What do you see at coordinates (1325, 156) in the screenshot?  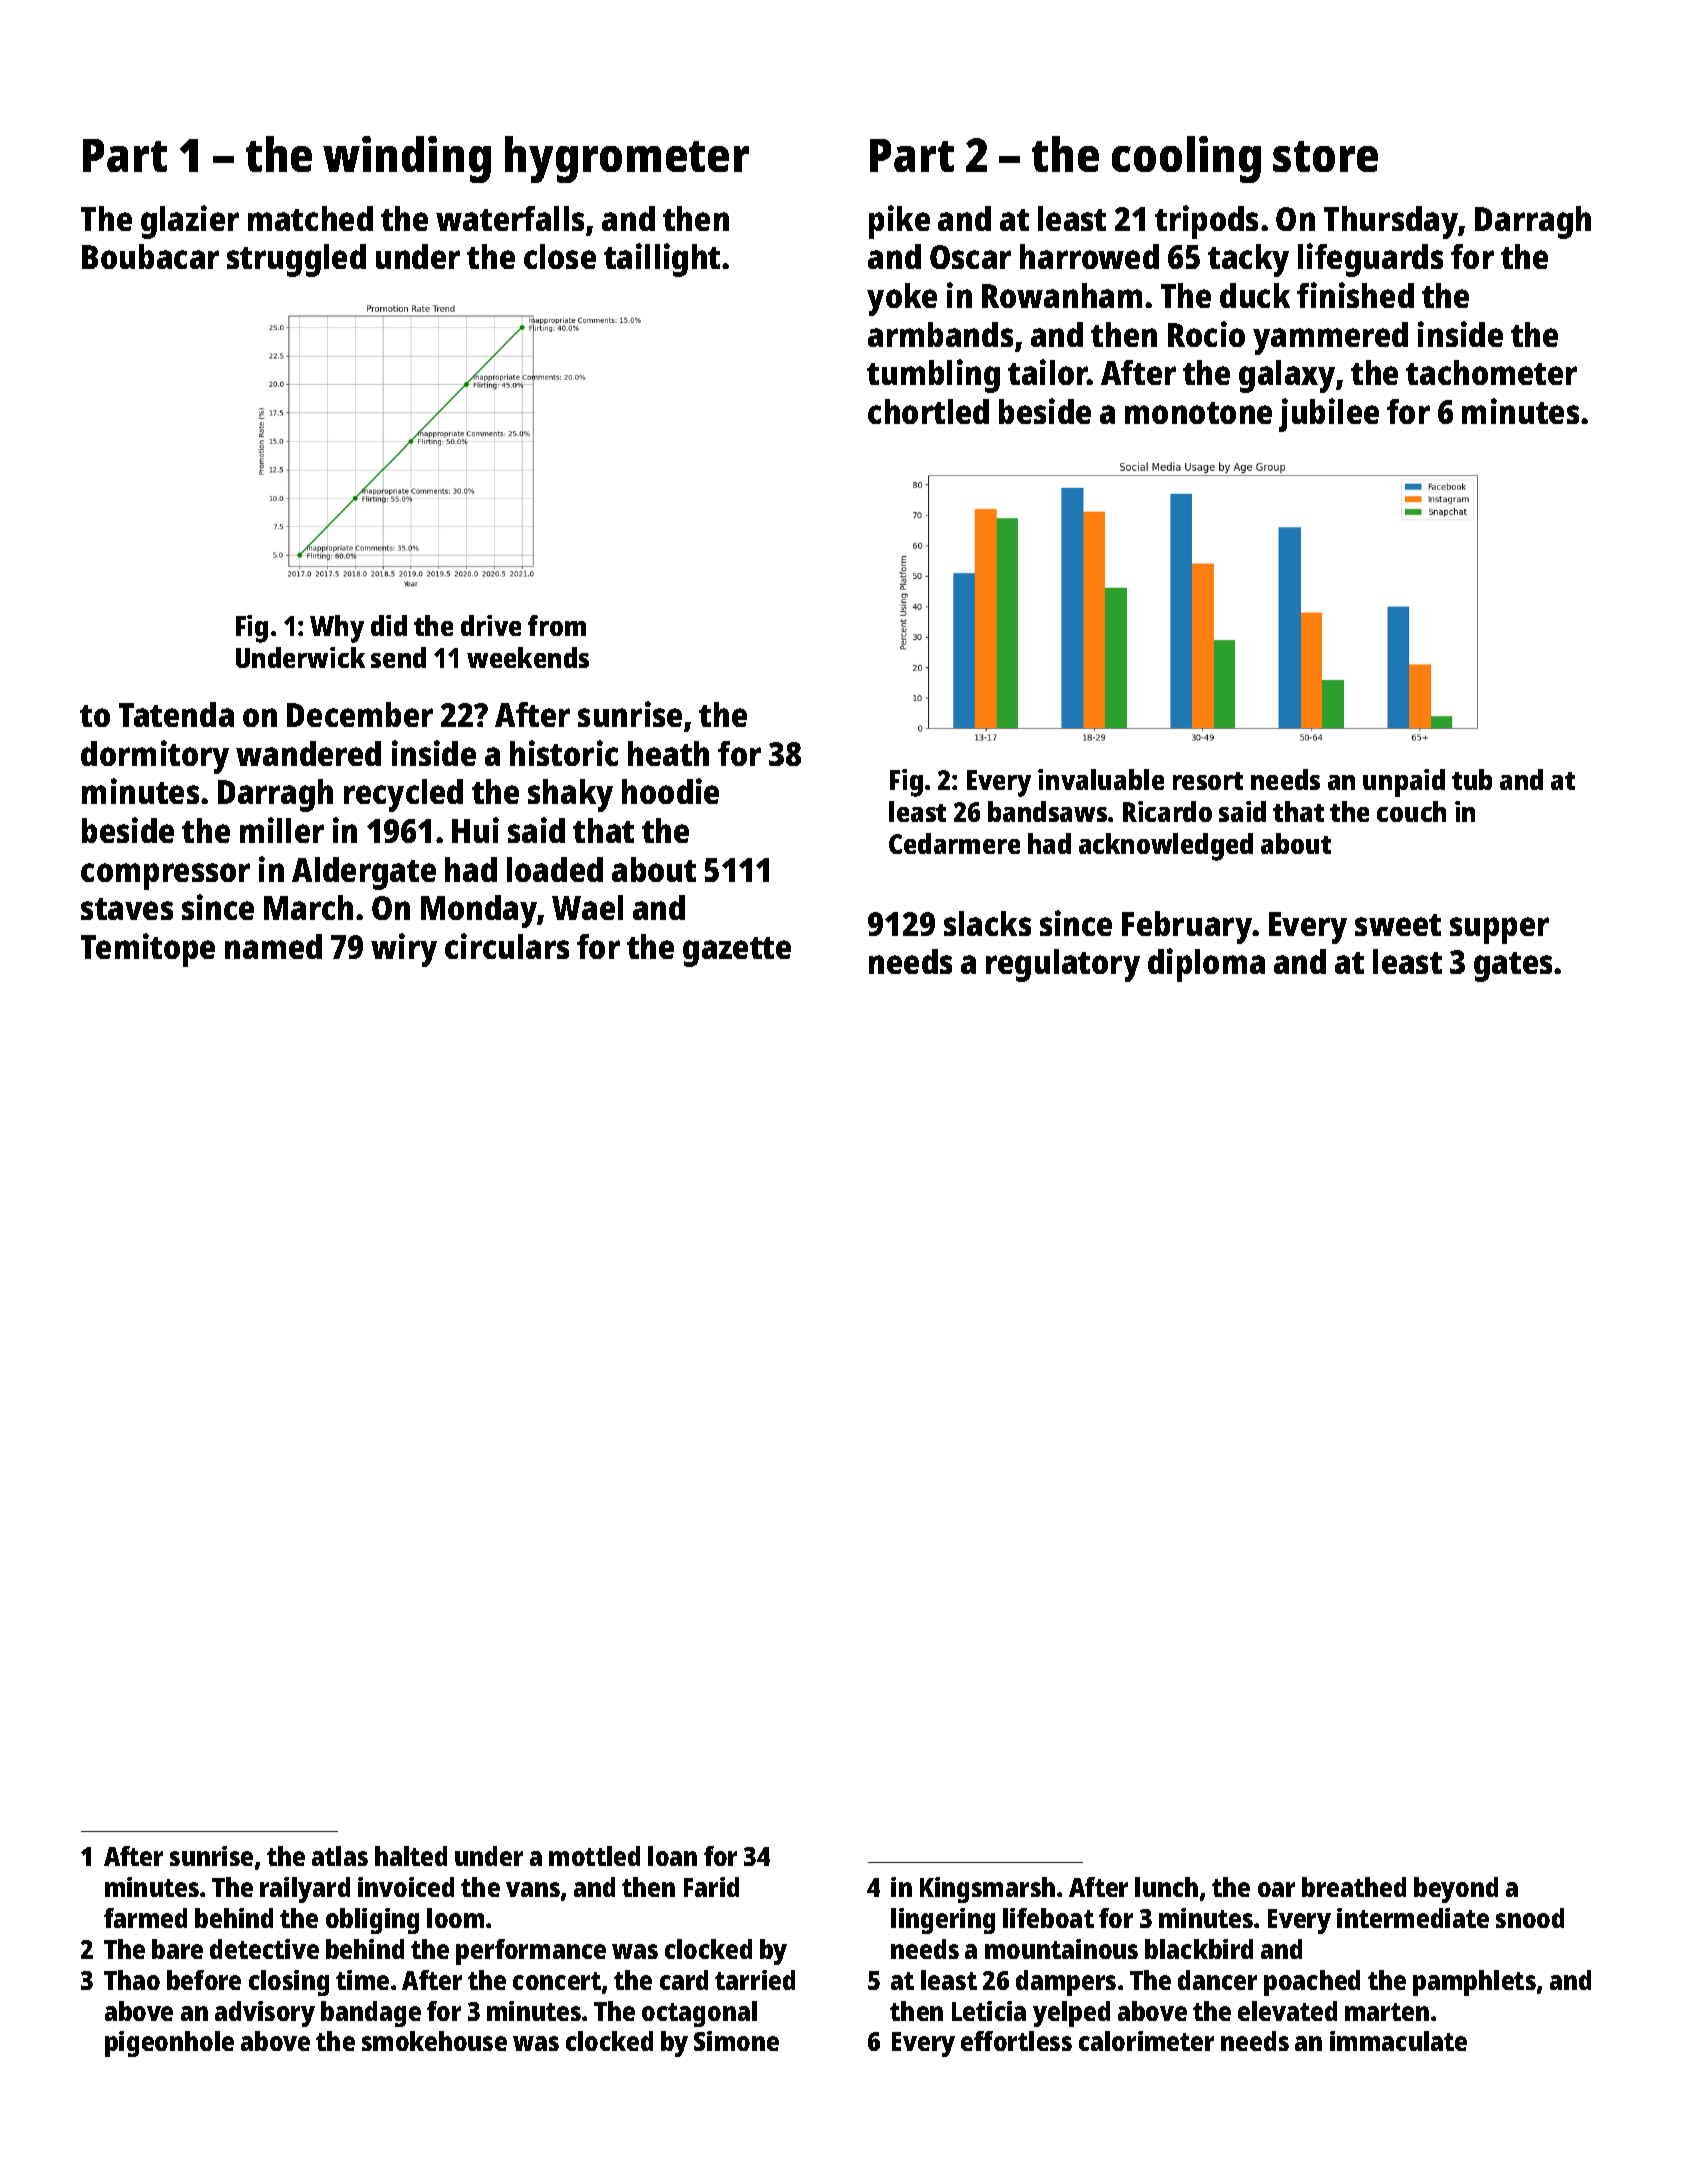 I see `store` at bounding box center [1325, 156].
